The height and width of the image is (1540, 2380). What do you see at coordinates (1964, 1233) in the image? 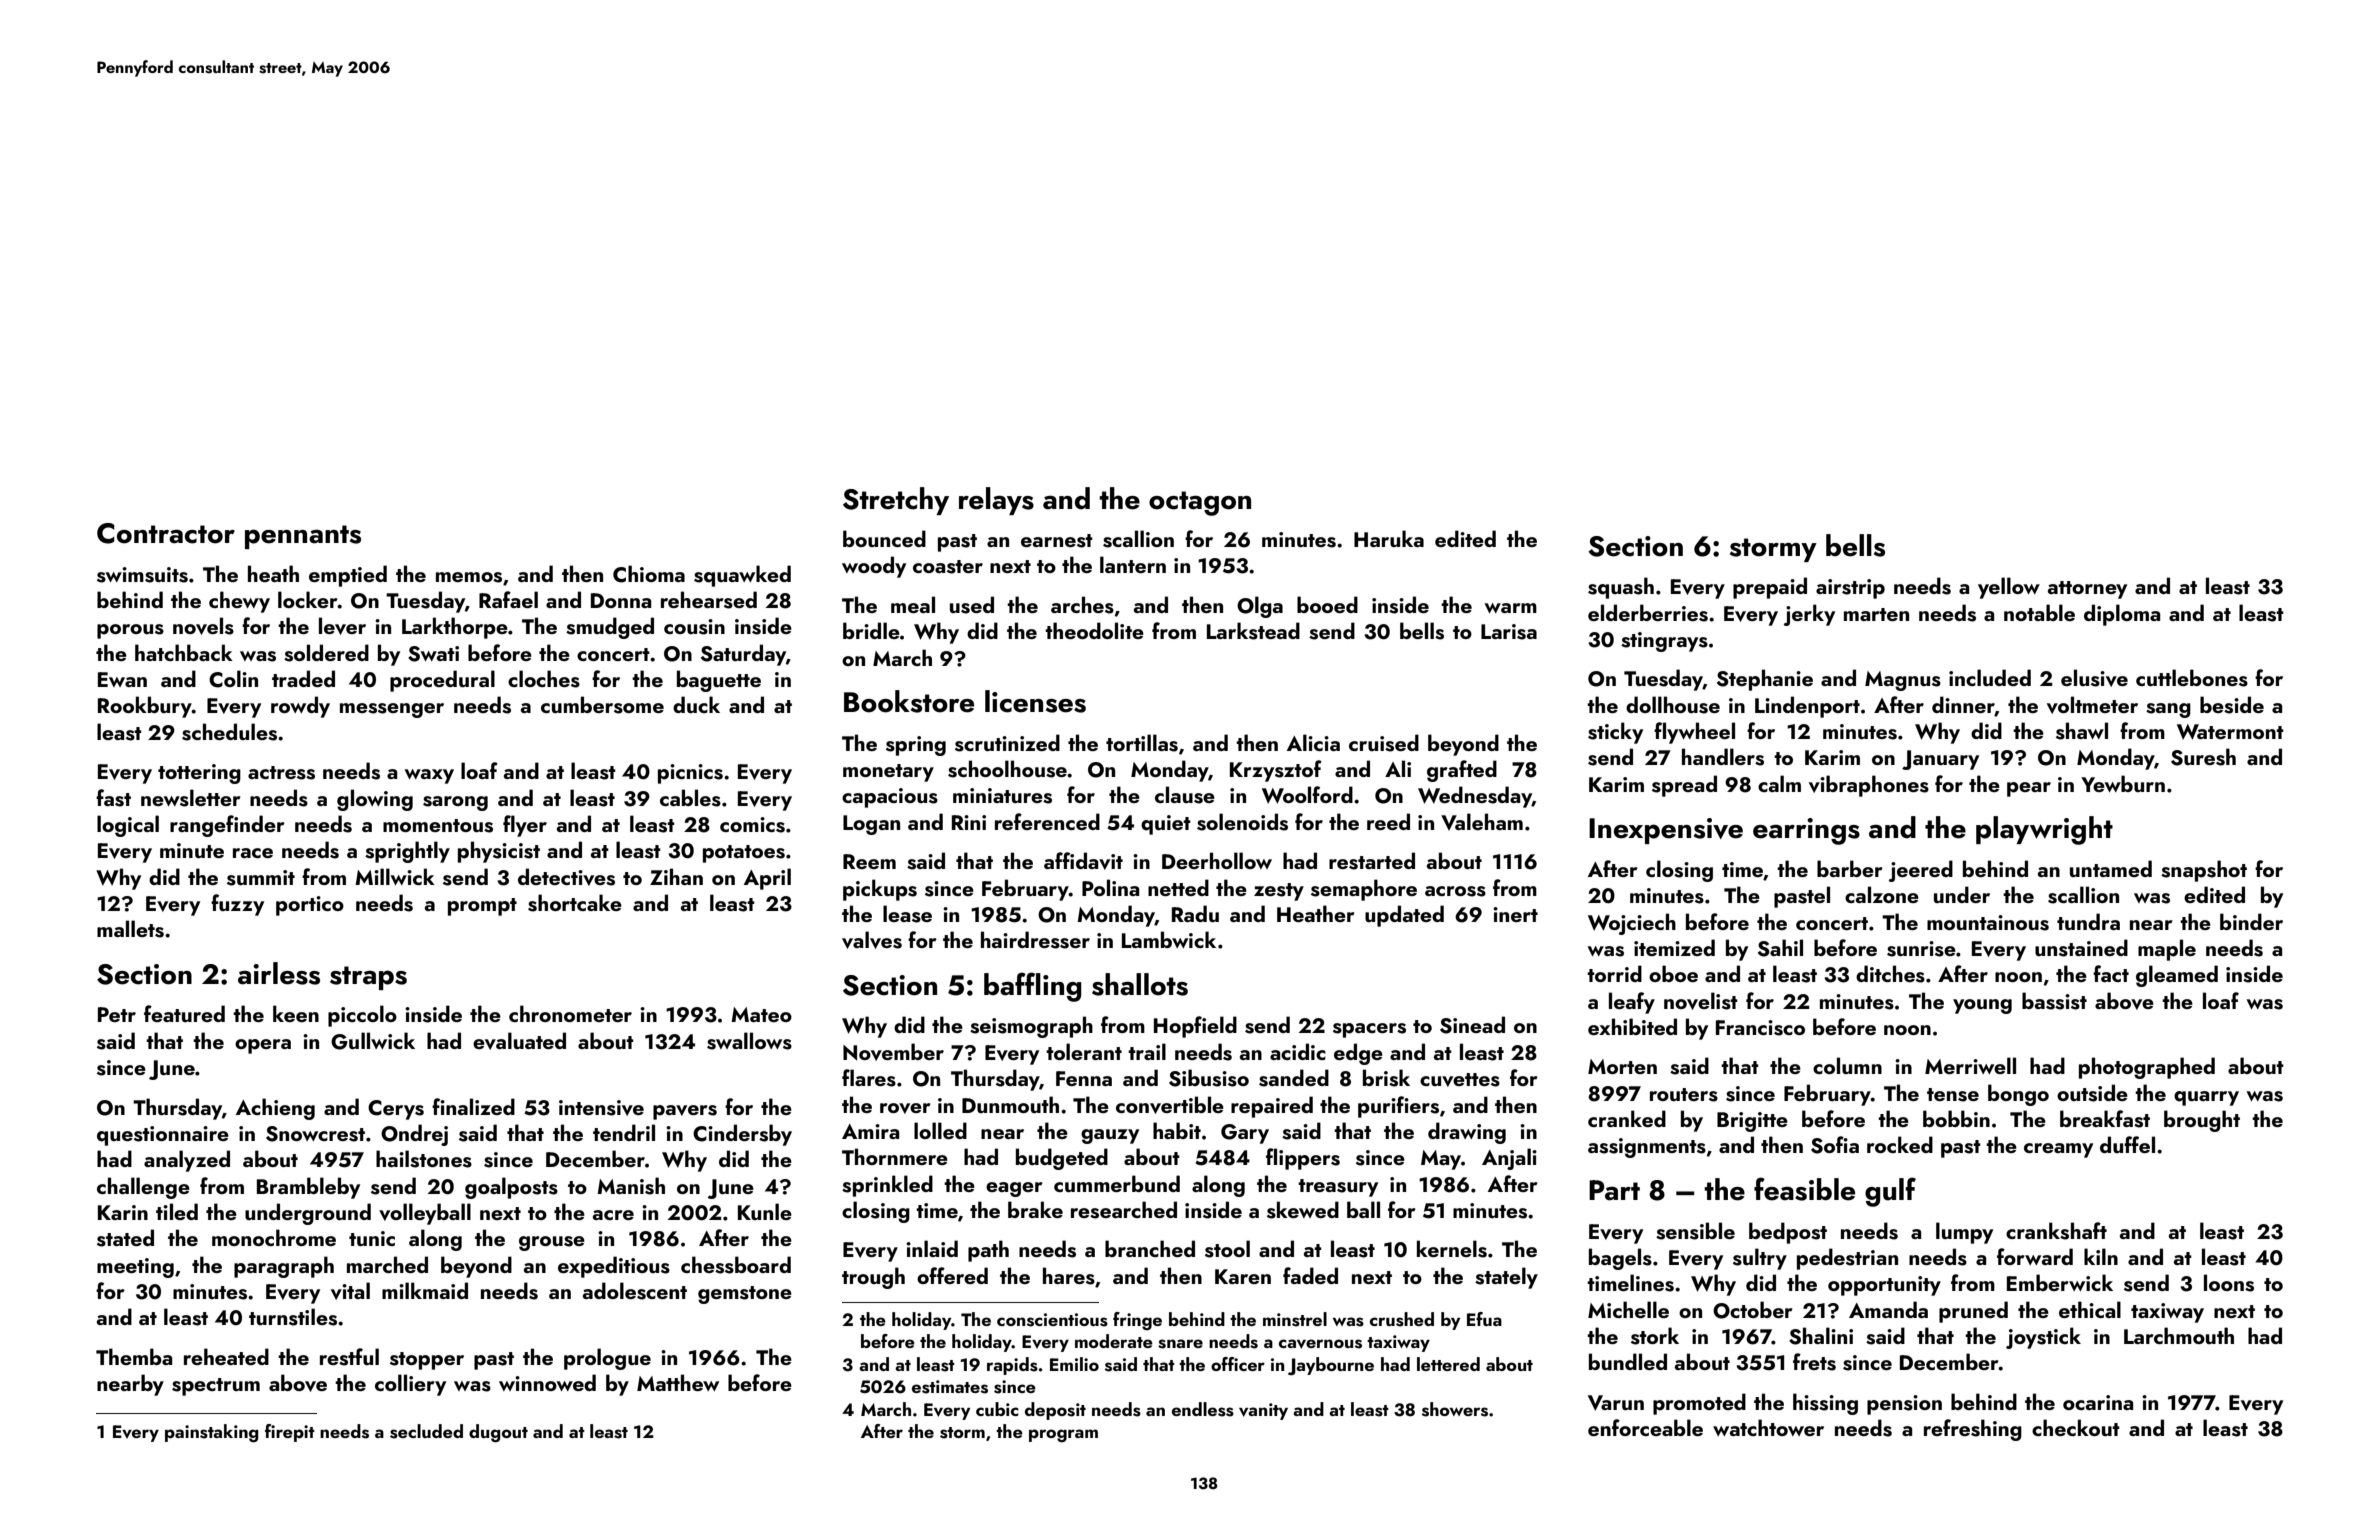
I see `lumpy` at bounding box center [1964, 1233].
